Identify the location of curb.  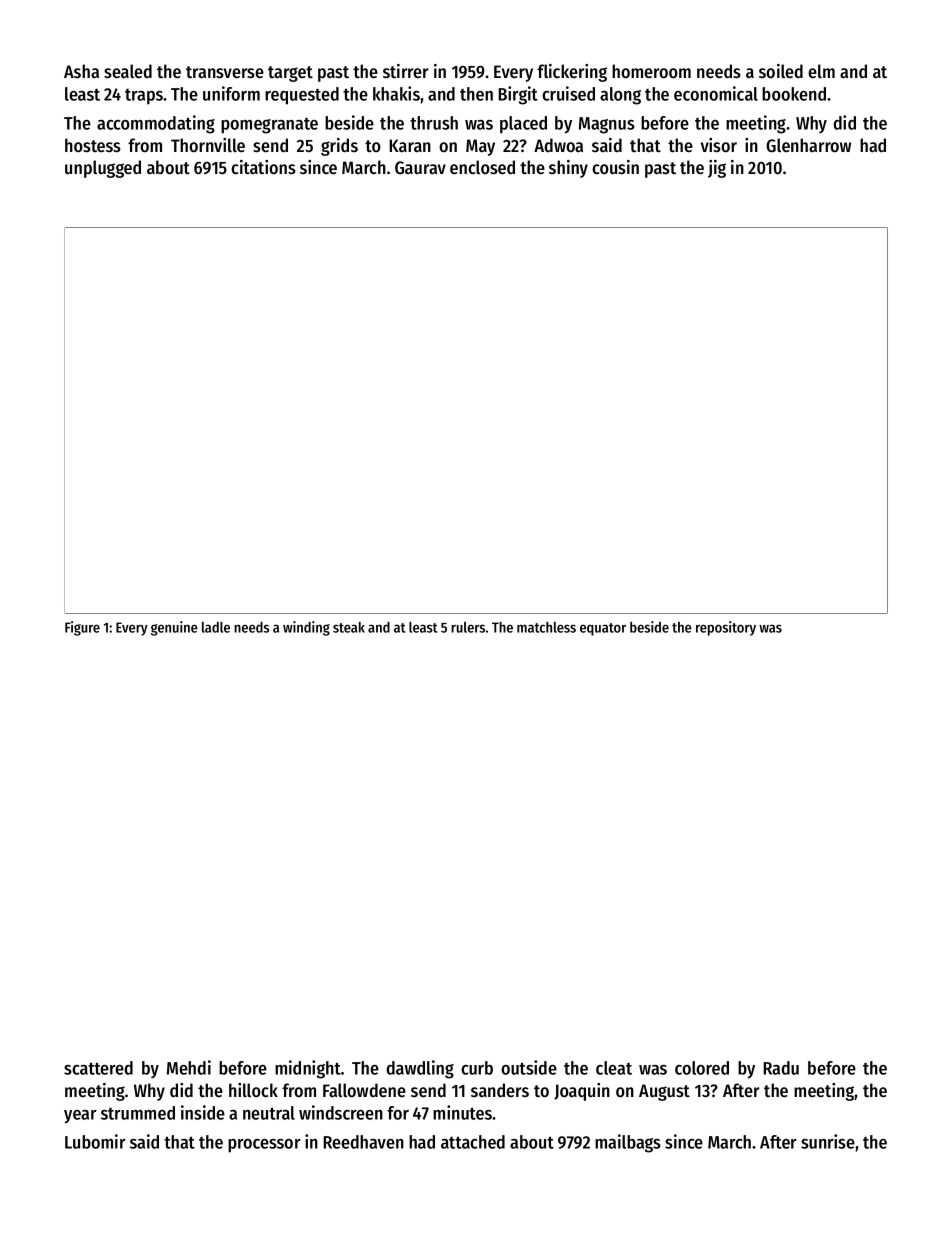
(477, 1068).
